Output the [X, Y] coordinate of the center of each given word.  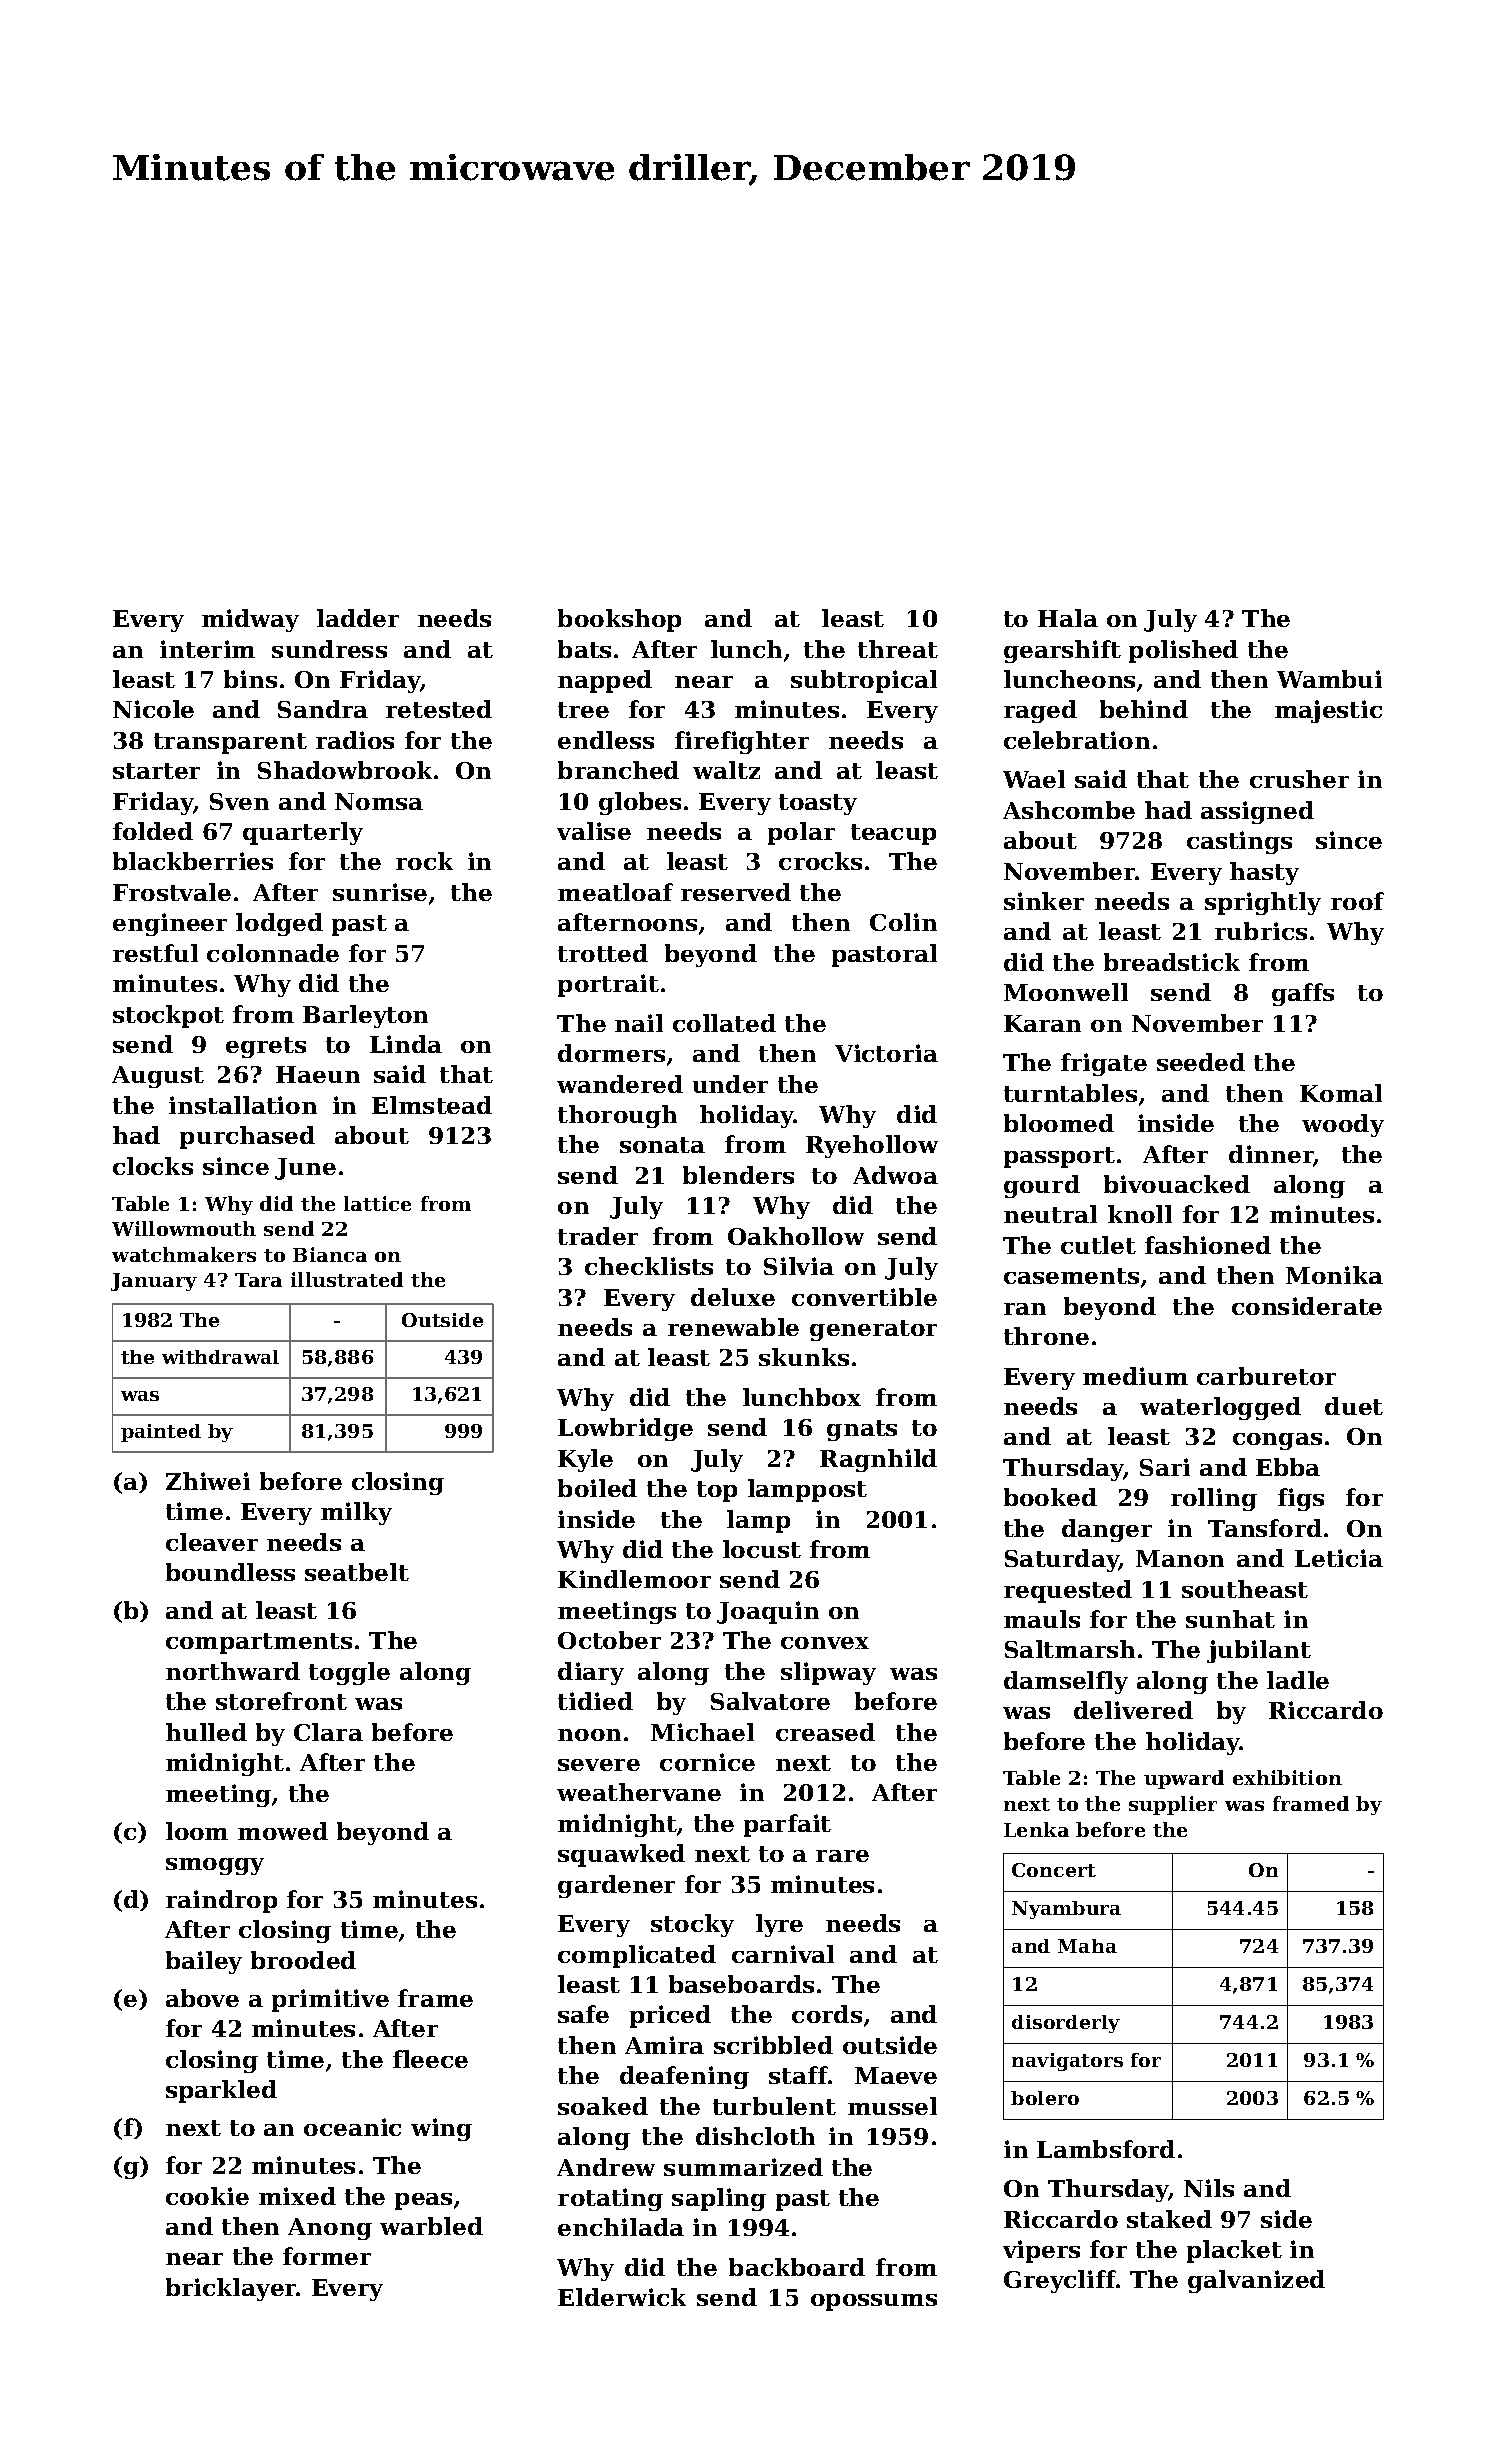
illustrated [347, 1279]
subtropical [864, 681]
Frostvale [172, 892]
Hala [1068, 618]
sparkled [221, 2091]
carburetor [1266, 1376]
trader [598, 1236]
